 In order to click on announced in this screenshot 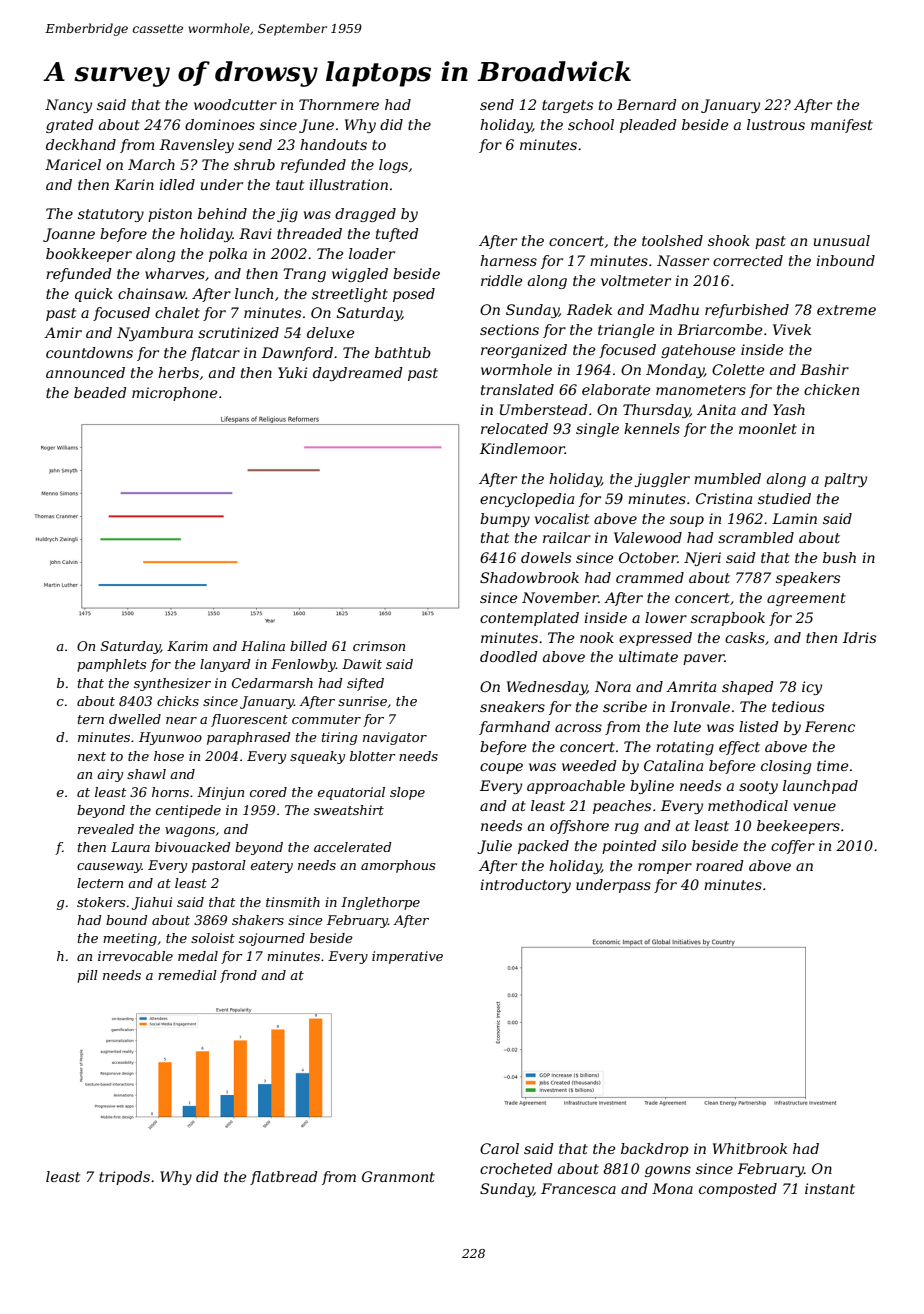, I will do `click(85, 372)`.
